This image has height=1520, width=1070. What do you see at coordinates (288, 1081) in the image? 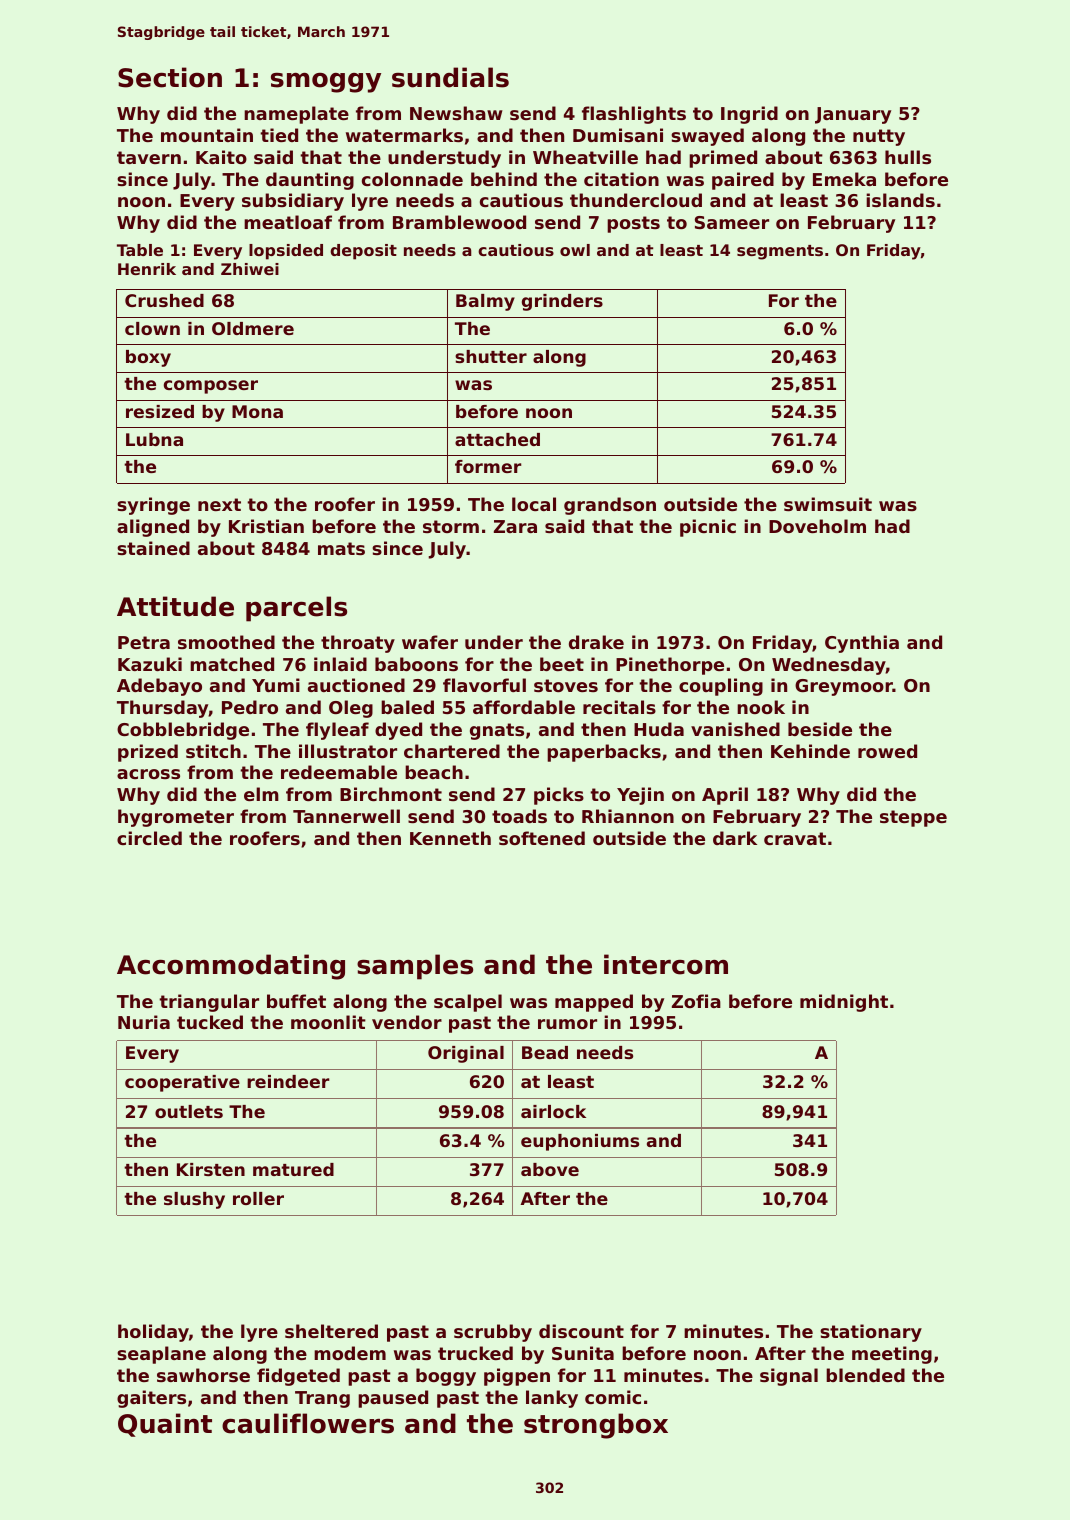
I see `reindeer` at bounding box center [288, 1081].
